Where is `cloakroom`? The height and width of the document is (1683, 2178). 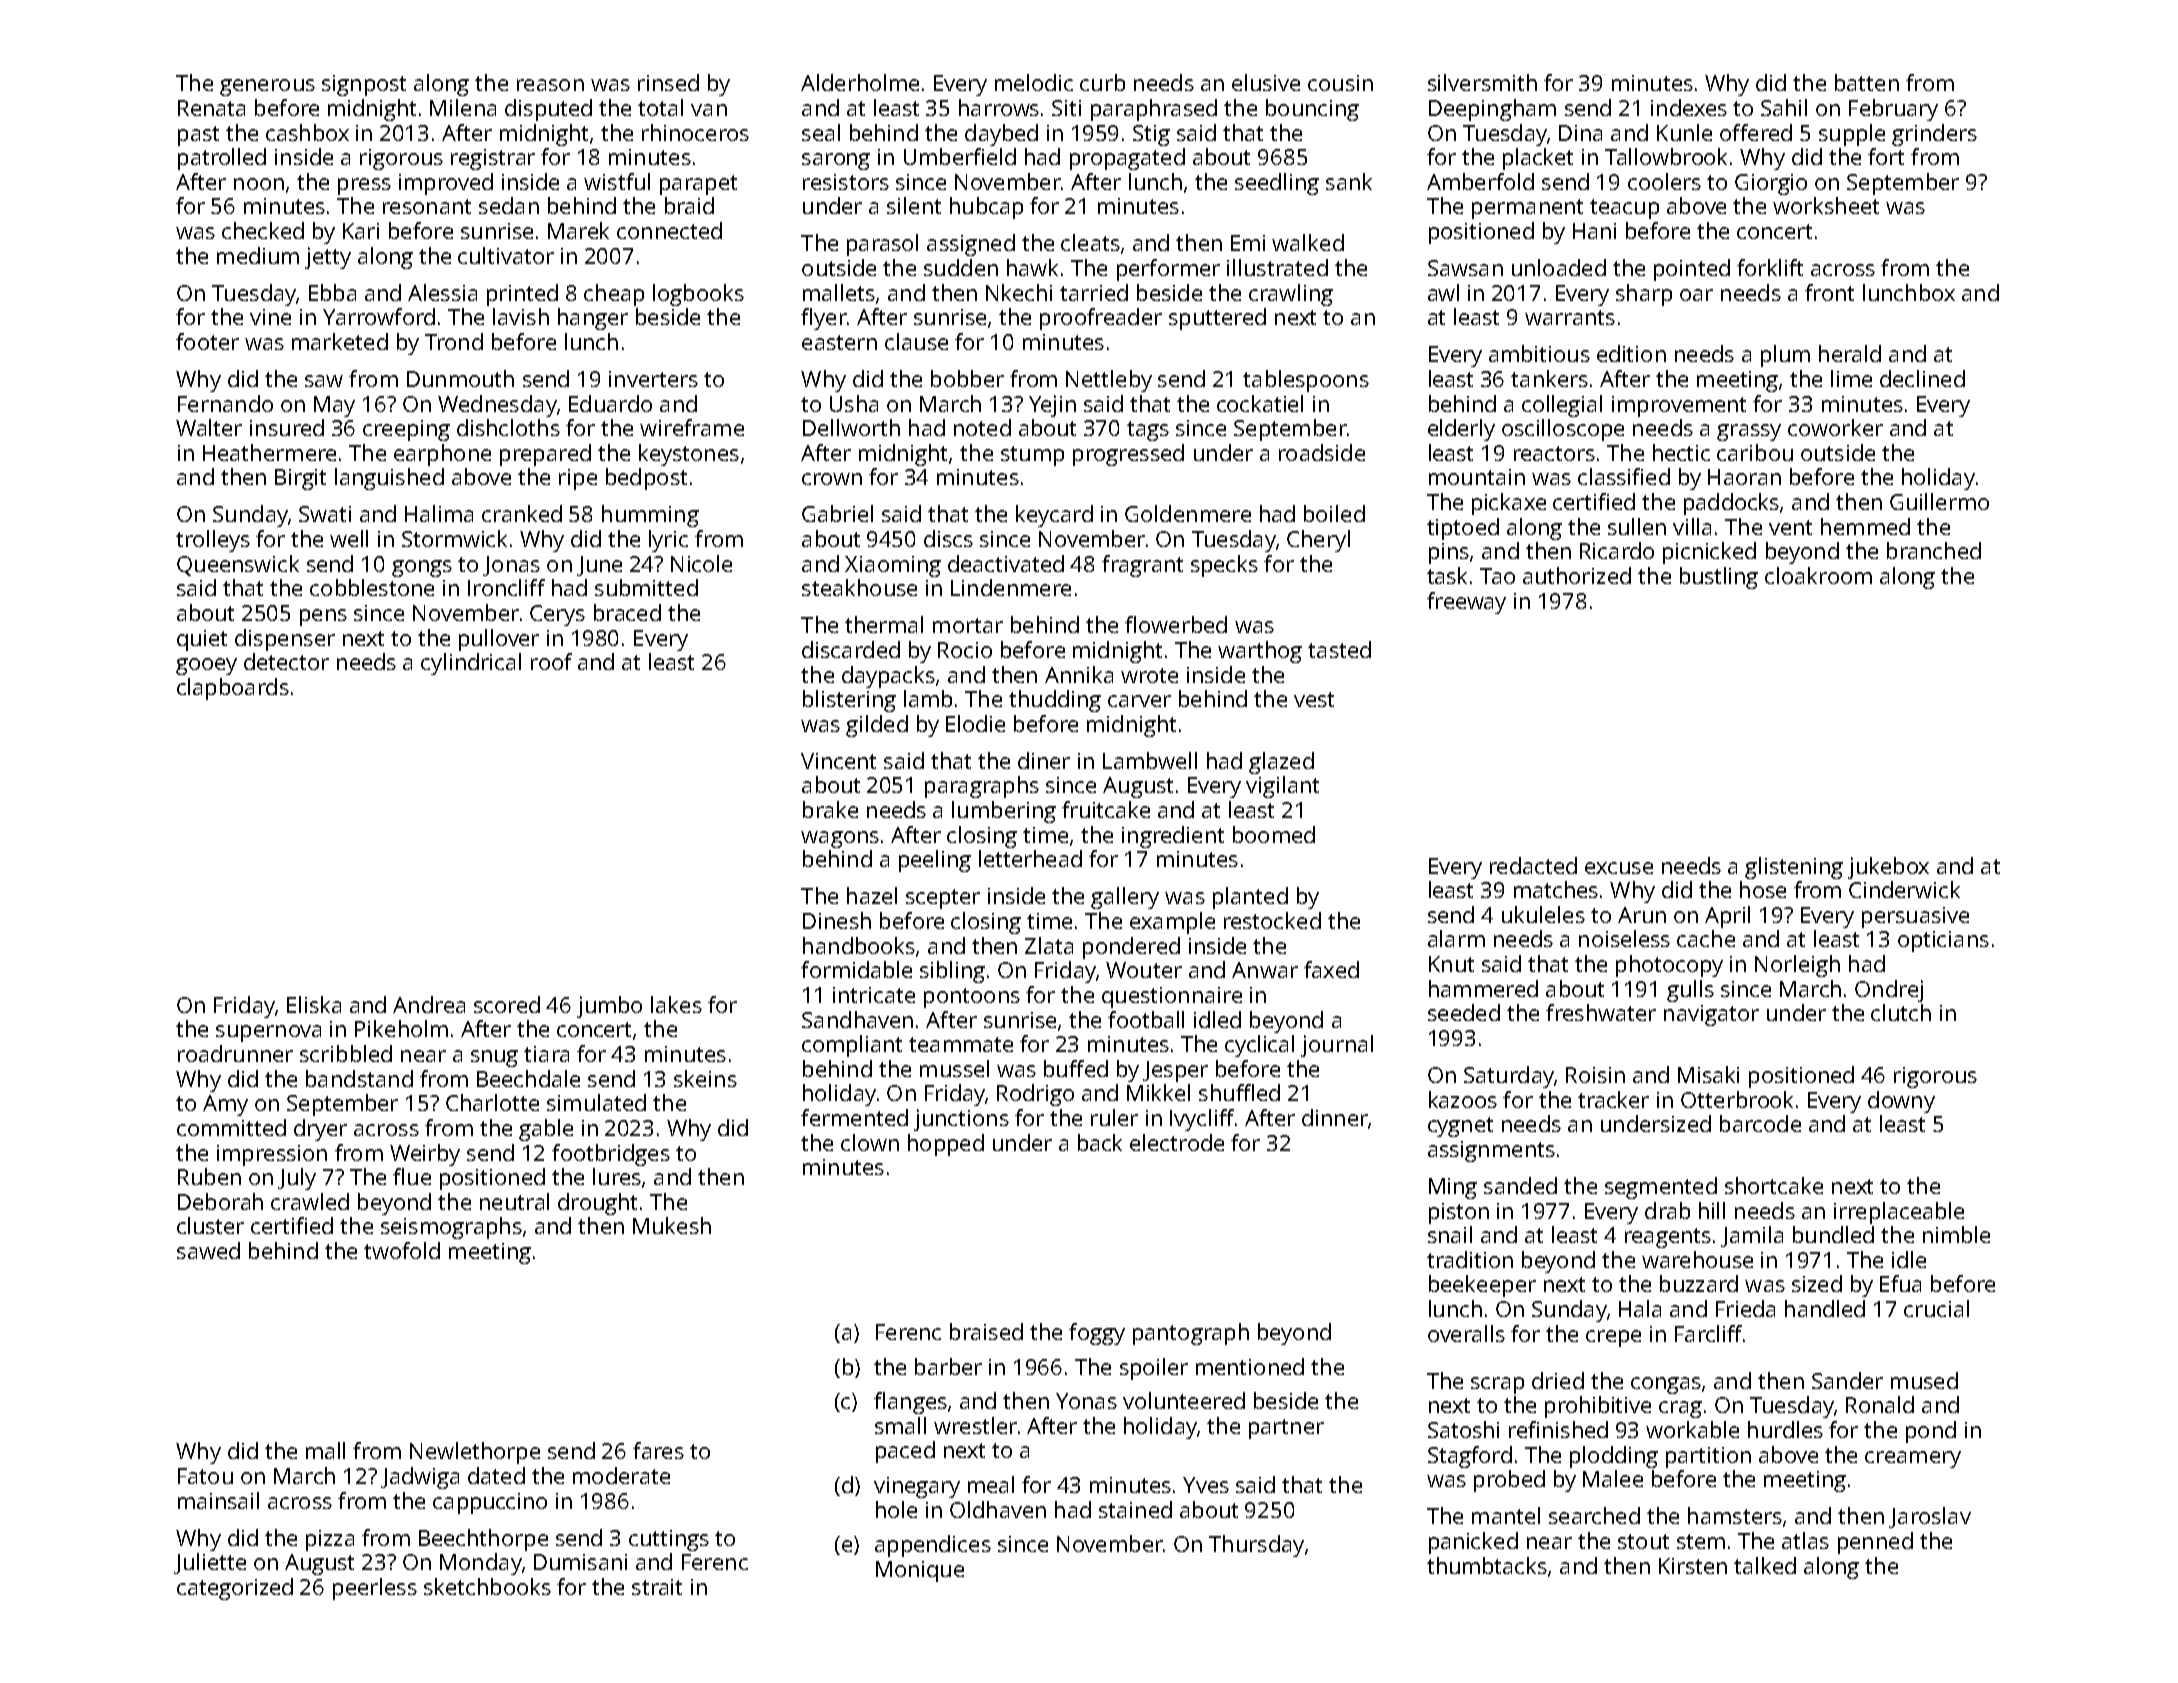
cloakroom is located at coordinates (1818, 575).
